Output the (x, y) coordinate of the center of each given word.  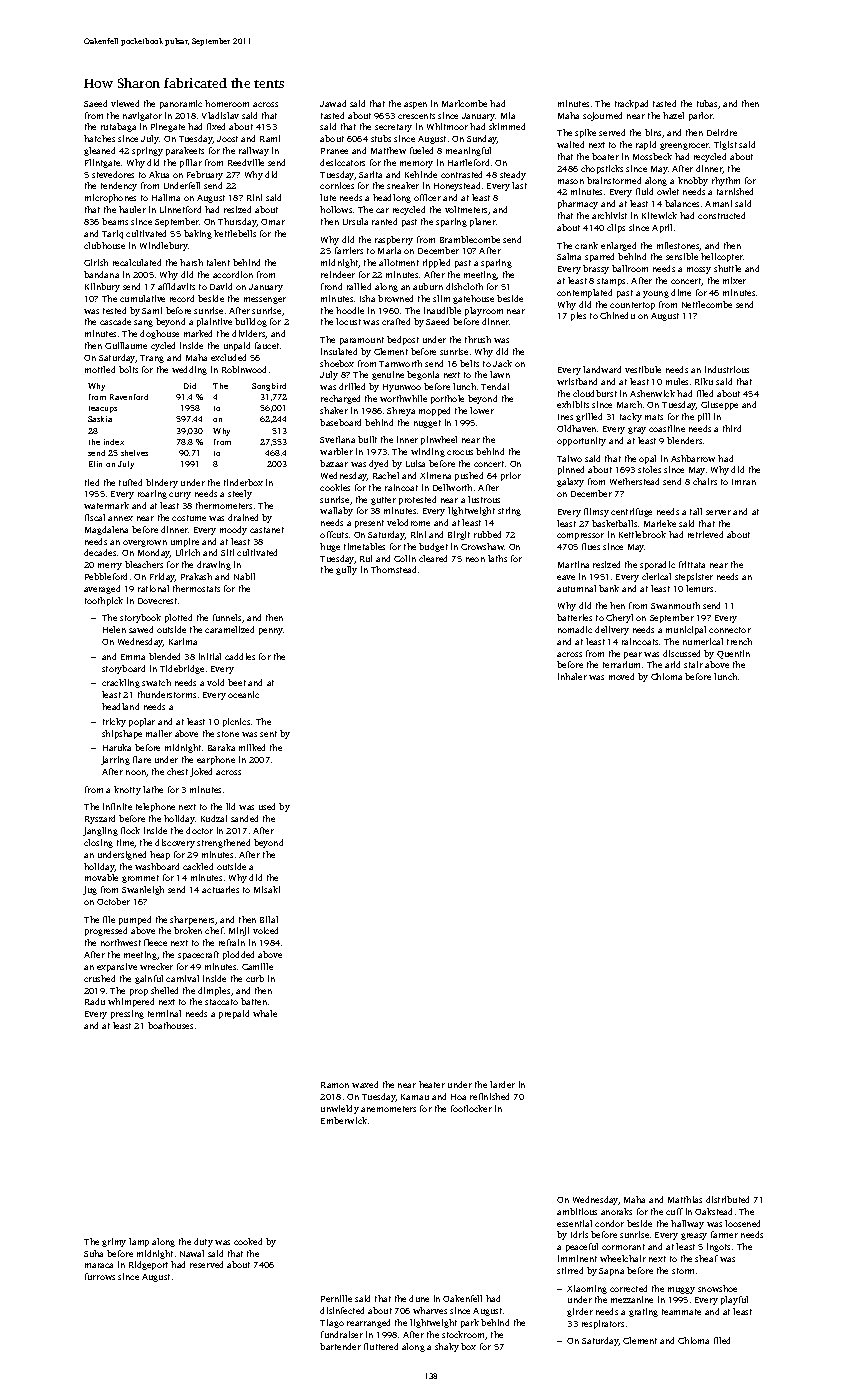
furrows (100, 1276)
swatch (156, 682)
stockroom (464, 1335)
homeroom (227, 103)
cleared (433, 558)
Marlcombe (464, 103)
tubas (707, 103)
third (732, 428)
